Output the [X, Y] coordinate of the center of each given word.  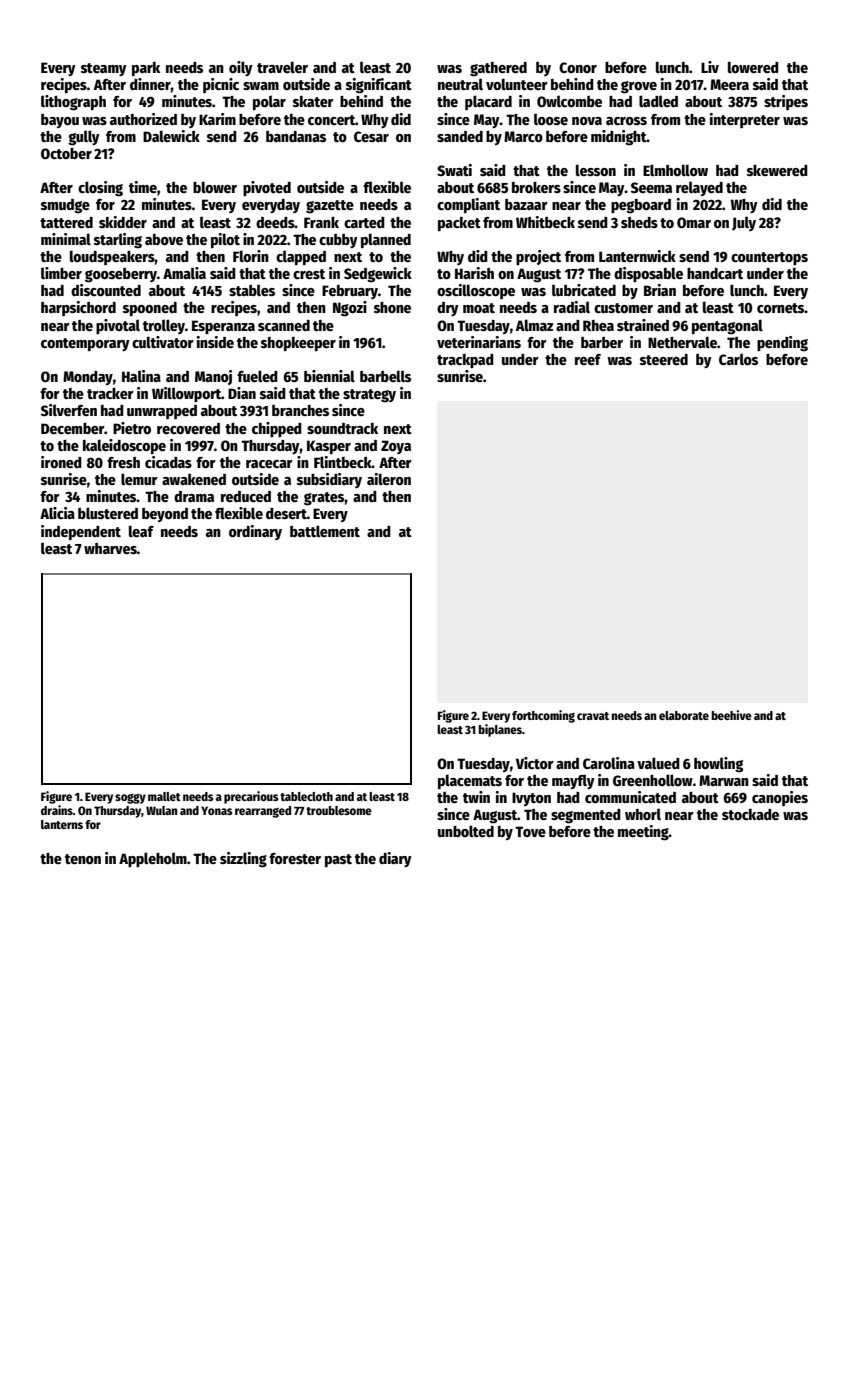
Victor [535, 763]
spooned [150, 309]
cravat [593, 716]
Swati [454, 170]
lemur [139, 479]
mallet [164, 796]
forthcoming [543, 716]
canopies [780, 798]
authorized [143, 119]
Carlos [738, 359]
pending [782, 344]
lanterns [62, 824]
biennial [329, 376]
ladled [658, 101]
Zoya [396, 447]
